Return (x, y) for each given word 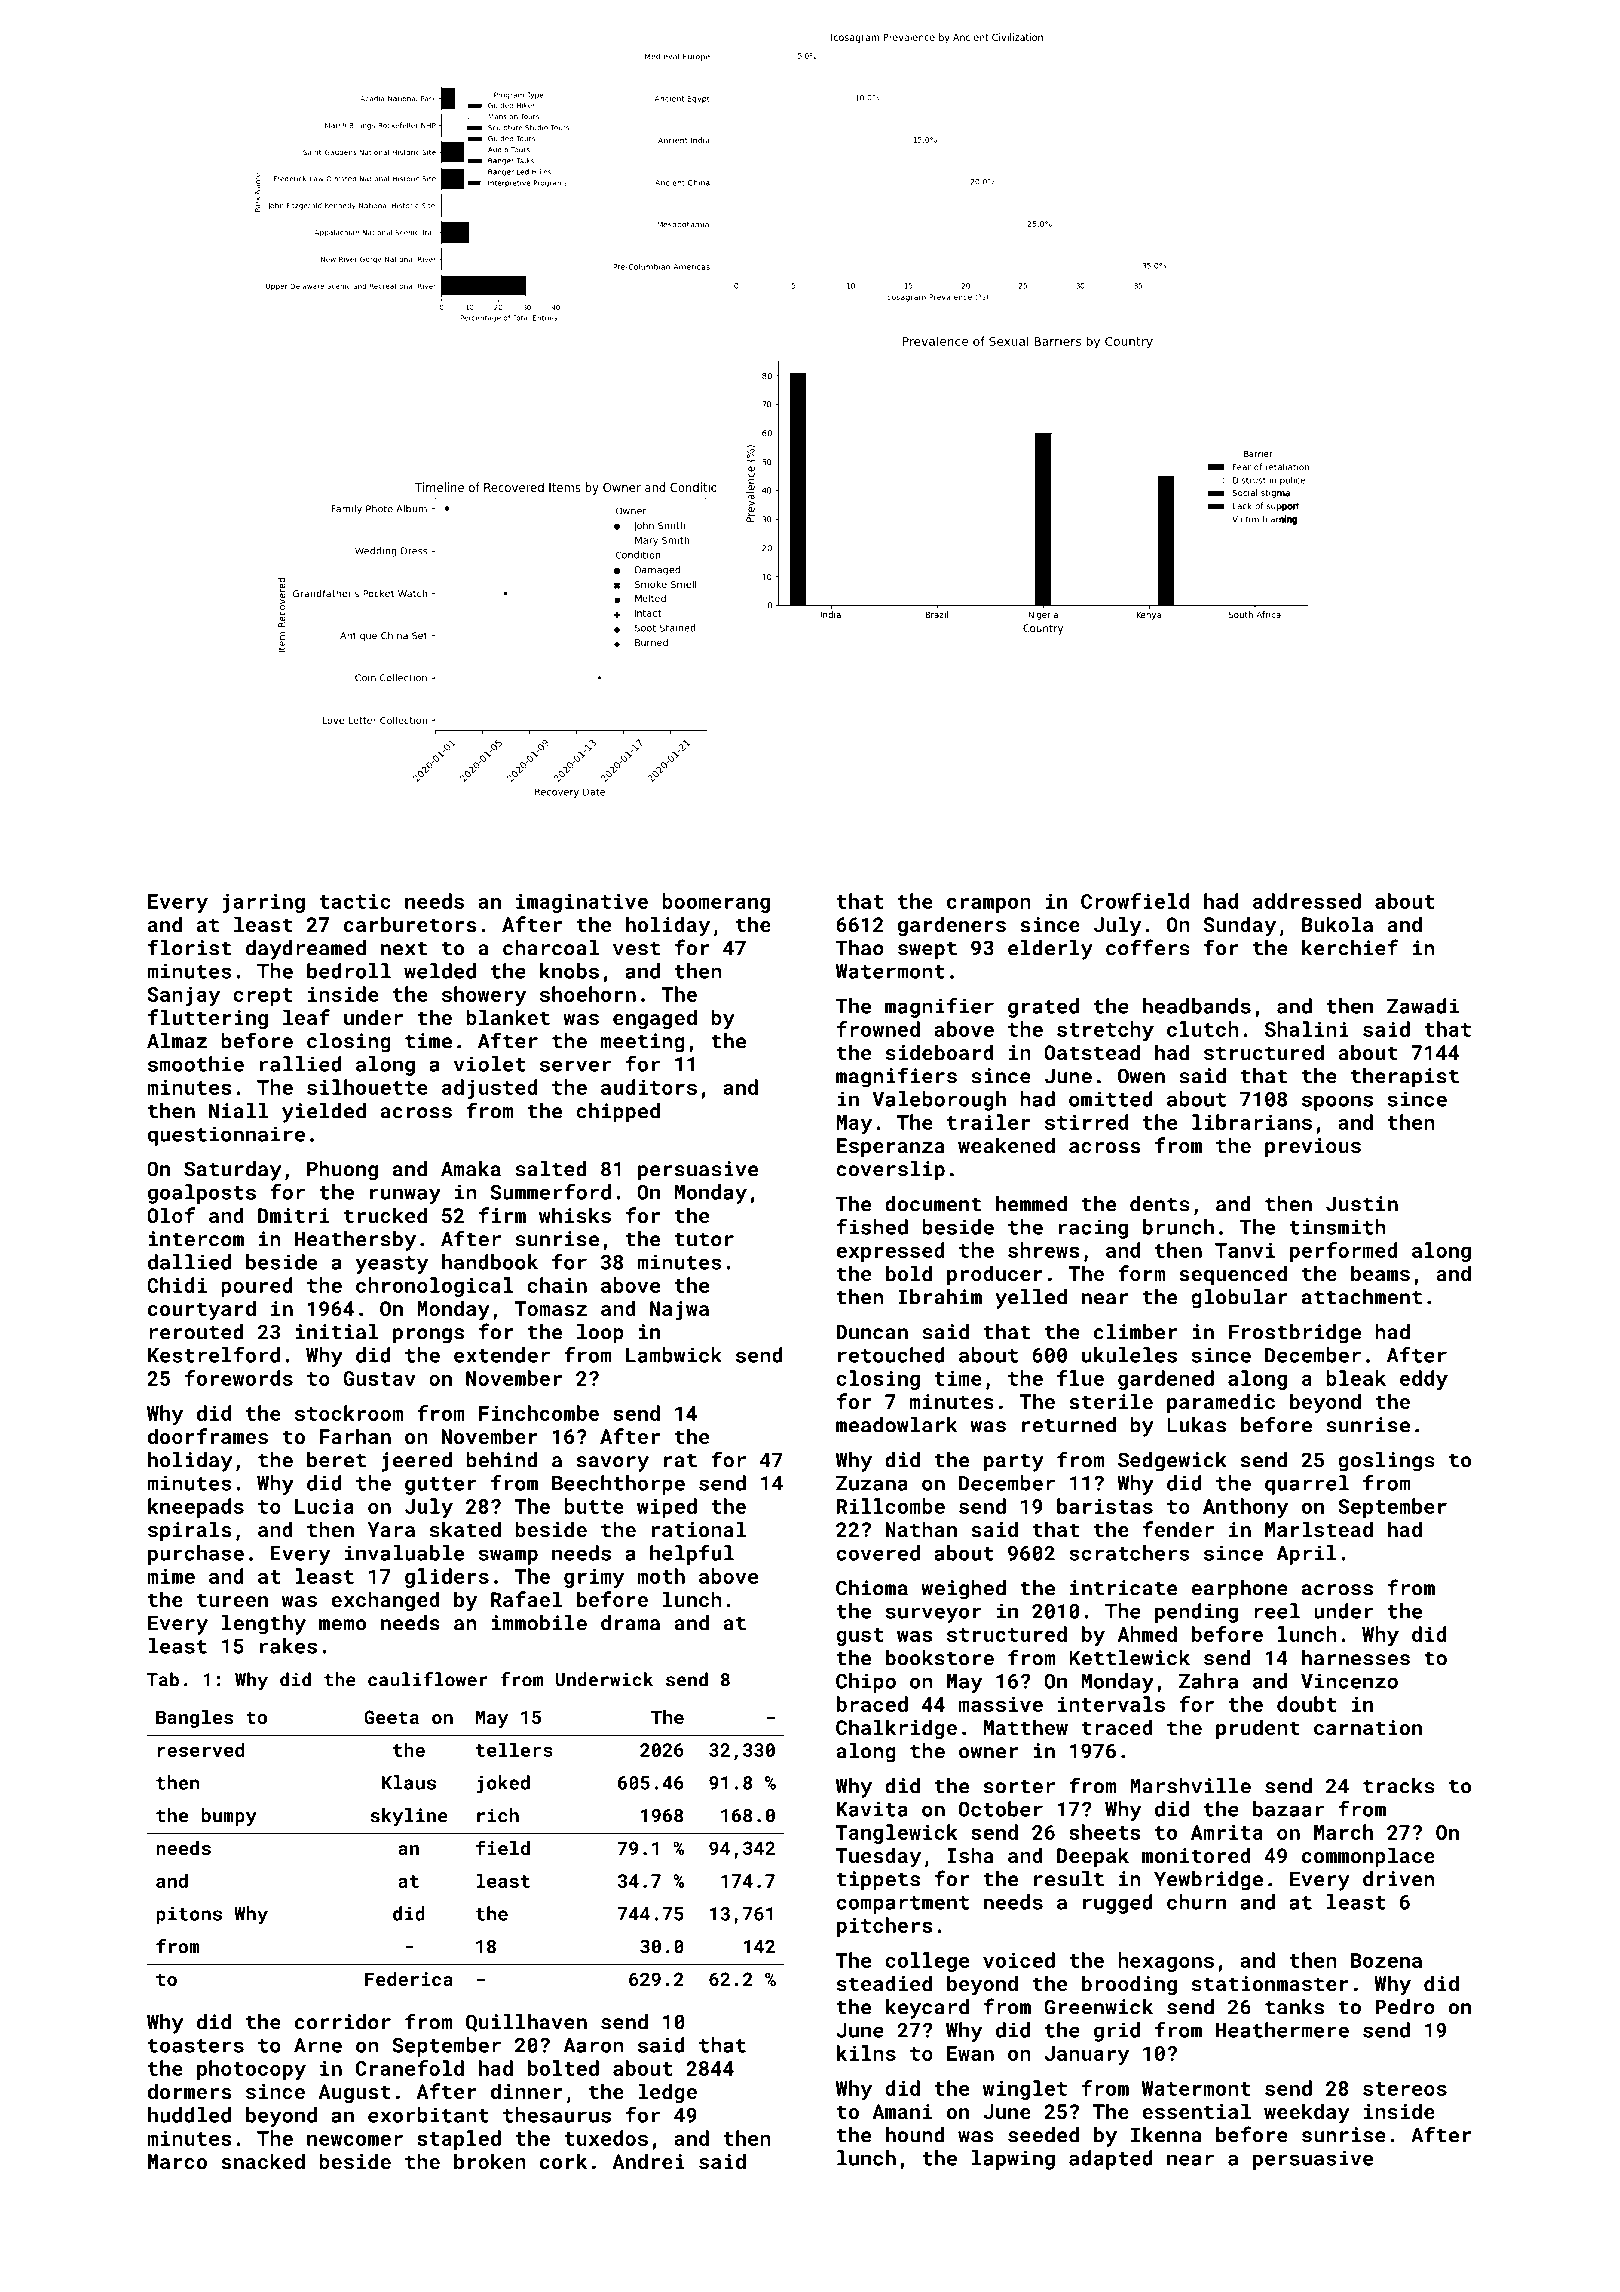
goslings (1386, 1462)
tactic (354, 901)
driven (1399, 1879)
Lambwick (674, 1355)
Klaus (409, 1782)
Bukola (1337, 924)
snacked (263, 2161)
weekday (1307, 2113)
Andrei (648, 2161)
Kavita (872, 1809)
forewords (239, 1378)
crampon (989, 905)
